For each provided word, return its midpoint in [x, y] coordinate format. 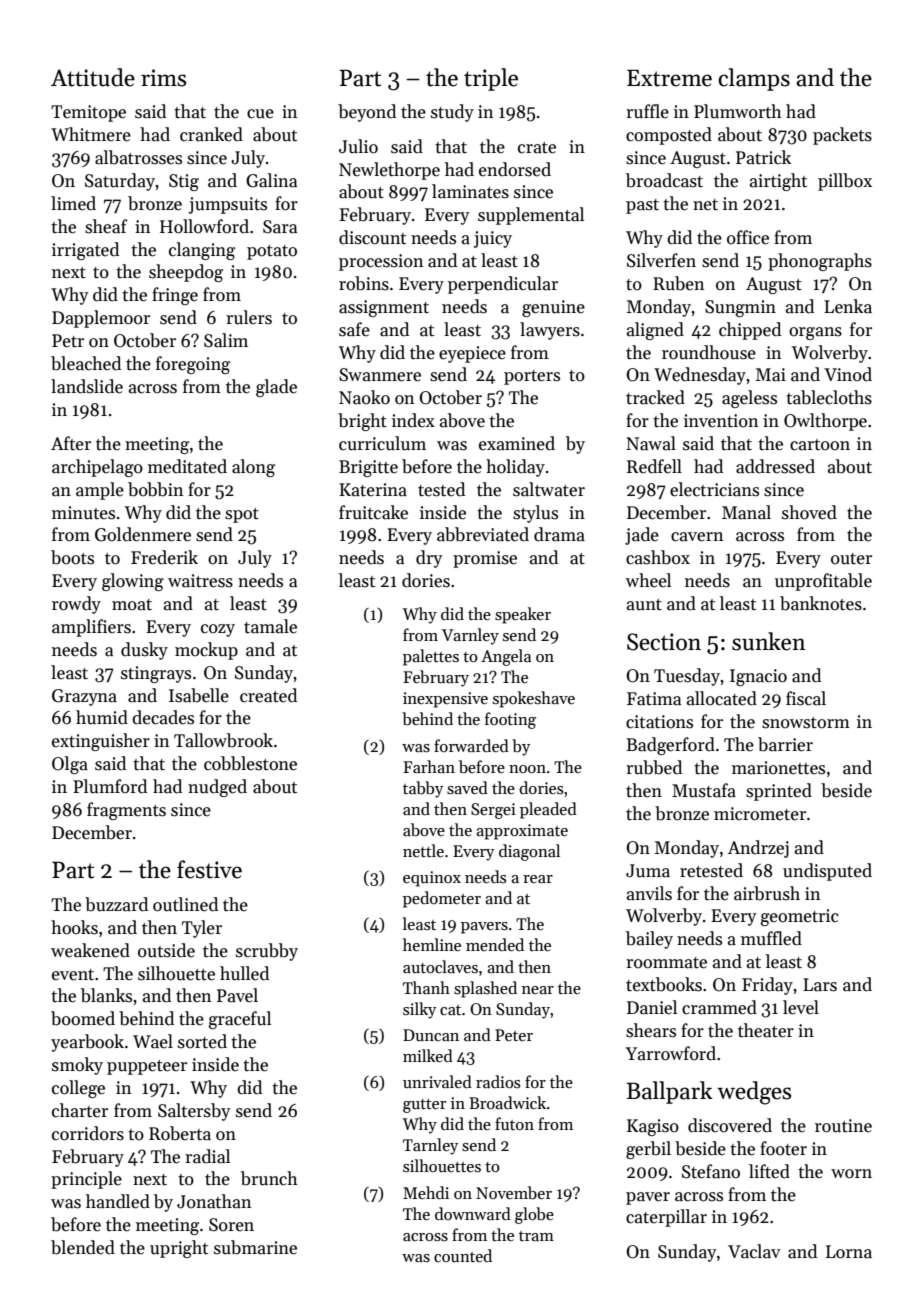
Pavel [237, 995]
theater [766, 1030]
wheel [648, 580]
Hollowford [204, 226]
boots [72, 557]
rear [538, 879]
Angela [506, 657]
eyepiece [472, 354]
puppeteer [147, 1067]
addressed [775, 466]
